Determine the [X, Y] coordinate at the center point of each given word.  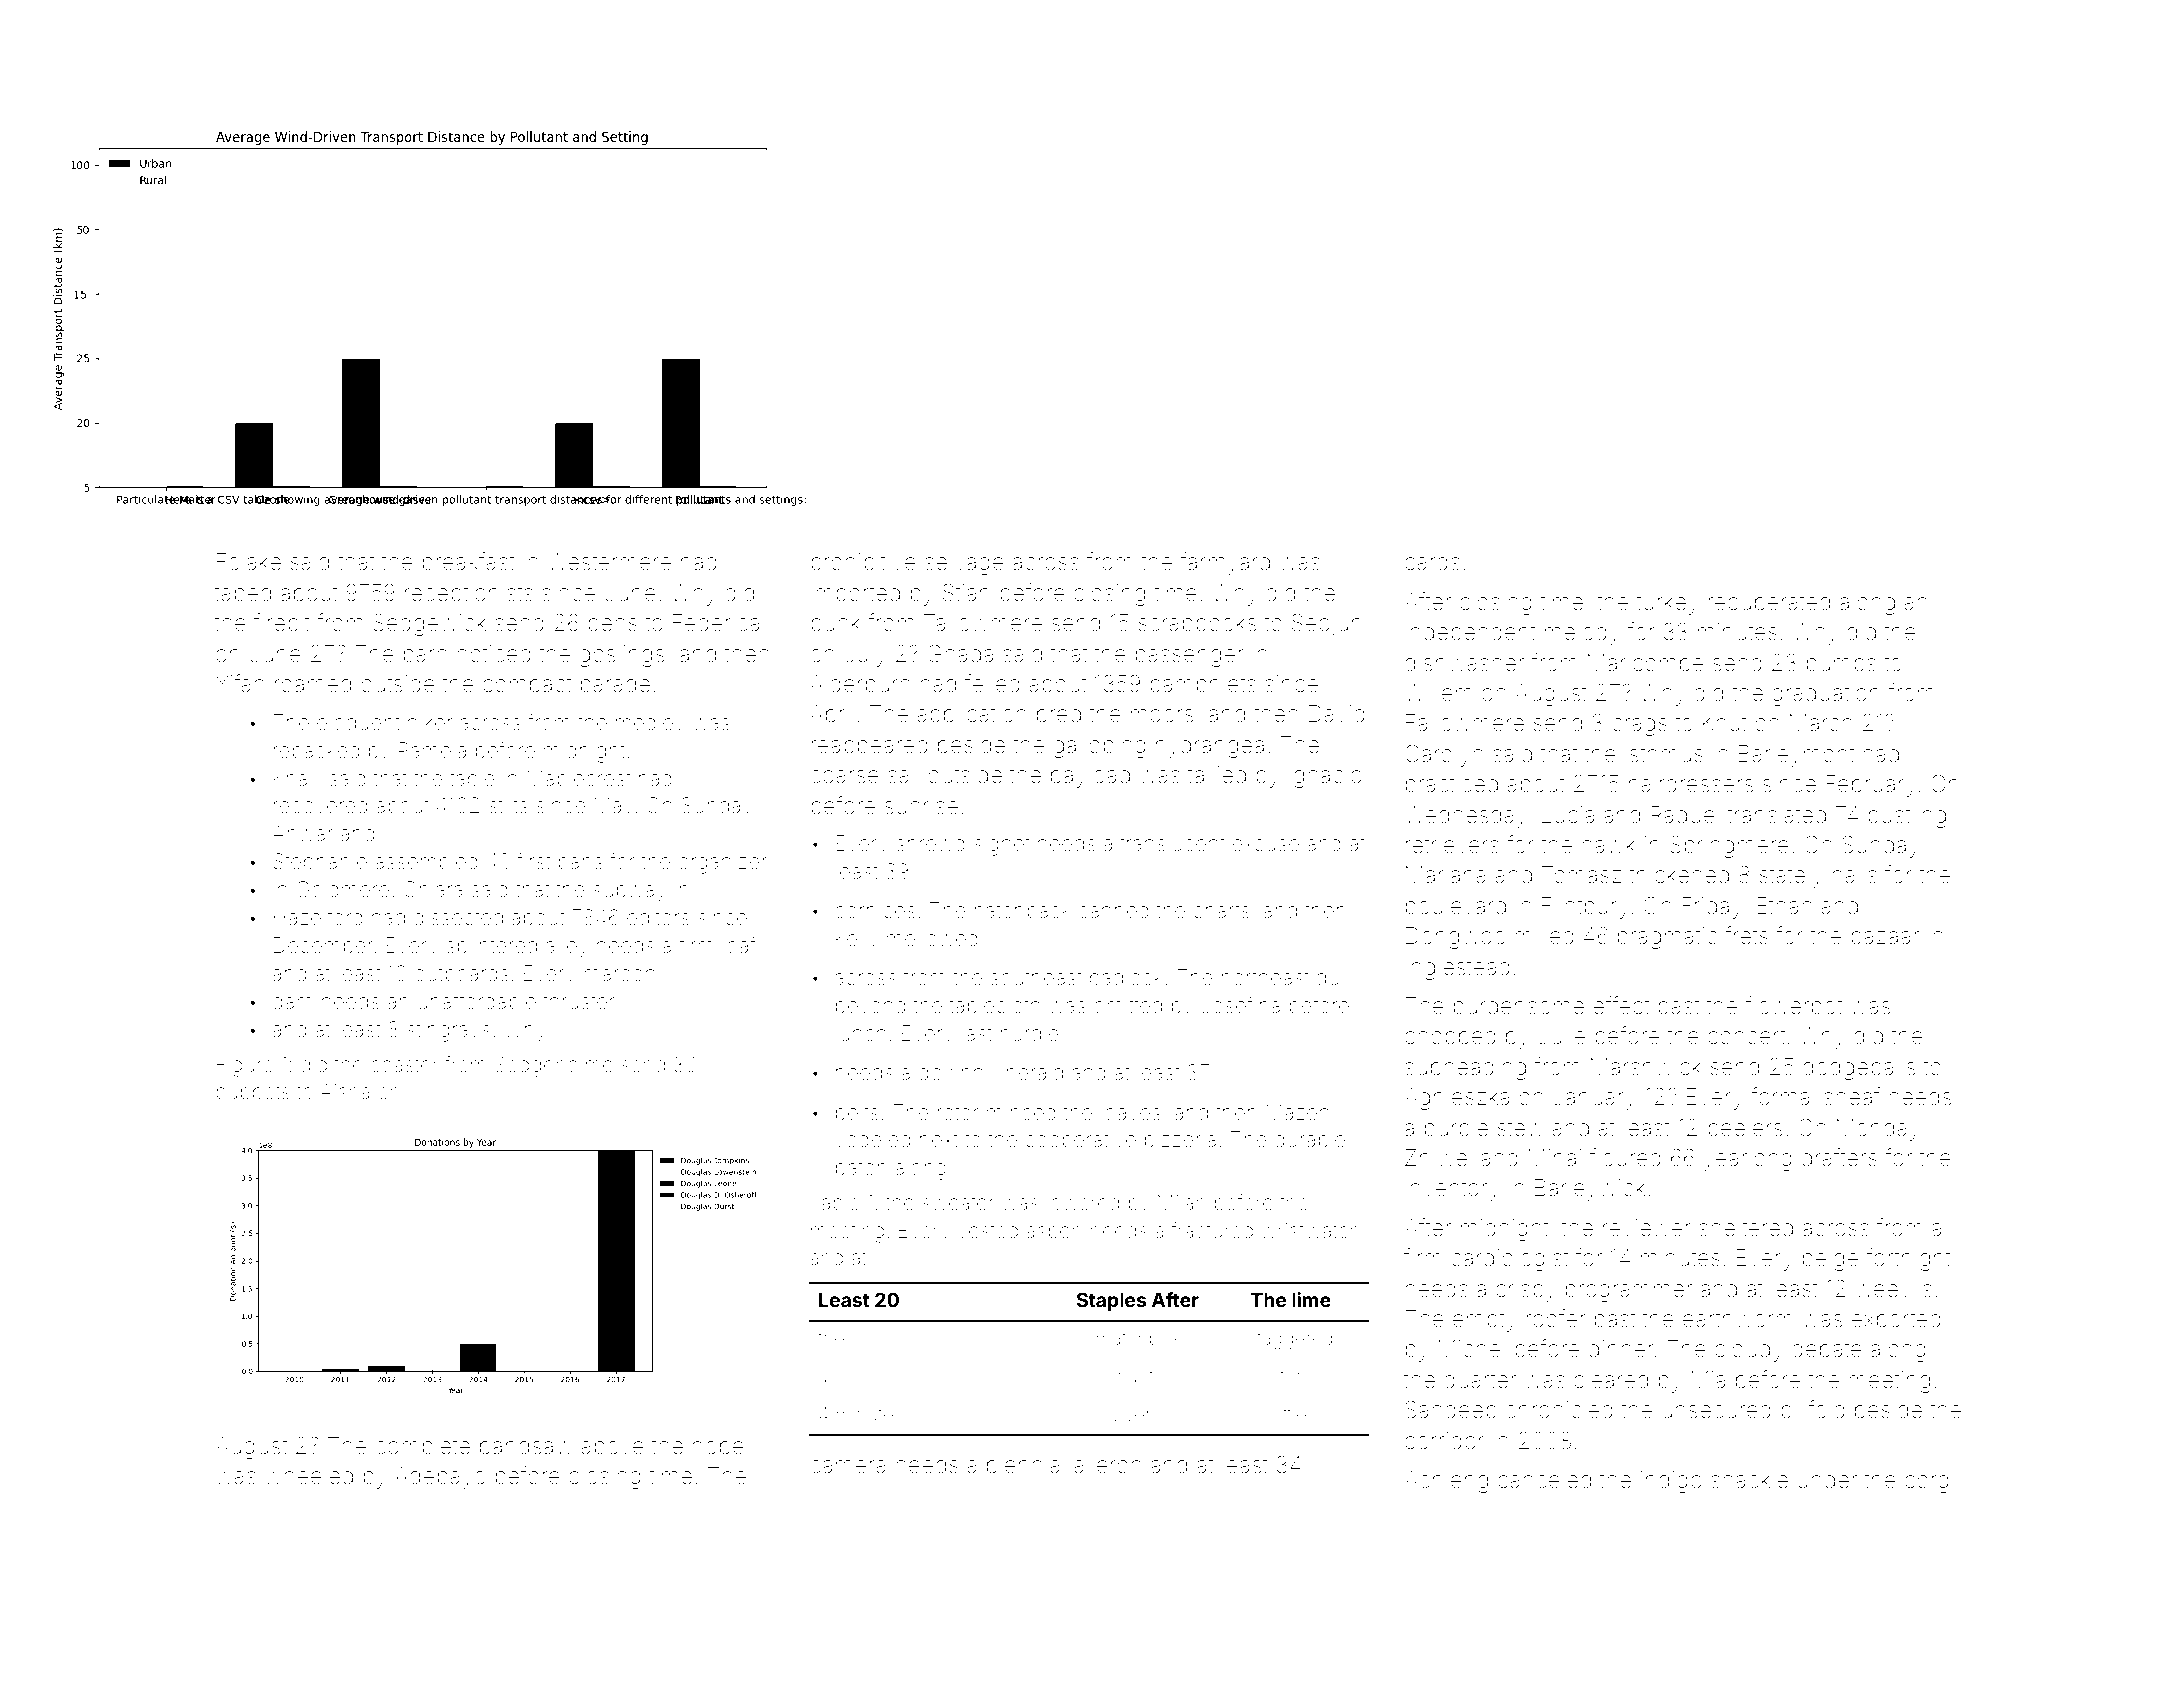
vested [988, 1231]
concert [1746, 1036]
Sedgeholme [554, 1066]
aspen [1054, 1234]
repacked [316, 752]
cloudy [1749, 1351]
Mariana [1446, 875]
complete [423, 1448]
